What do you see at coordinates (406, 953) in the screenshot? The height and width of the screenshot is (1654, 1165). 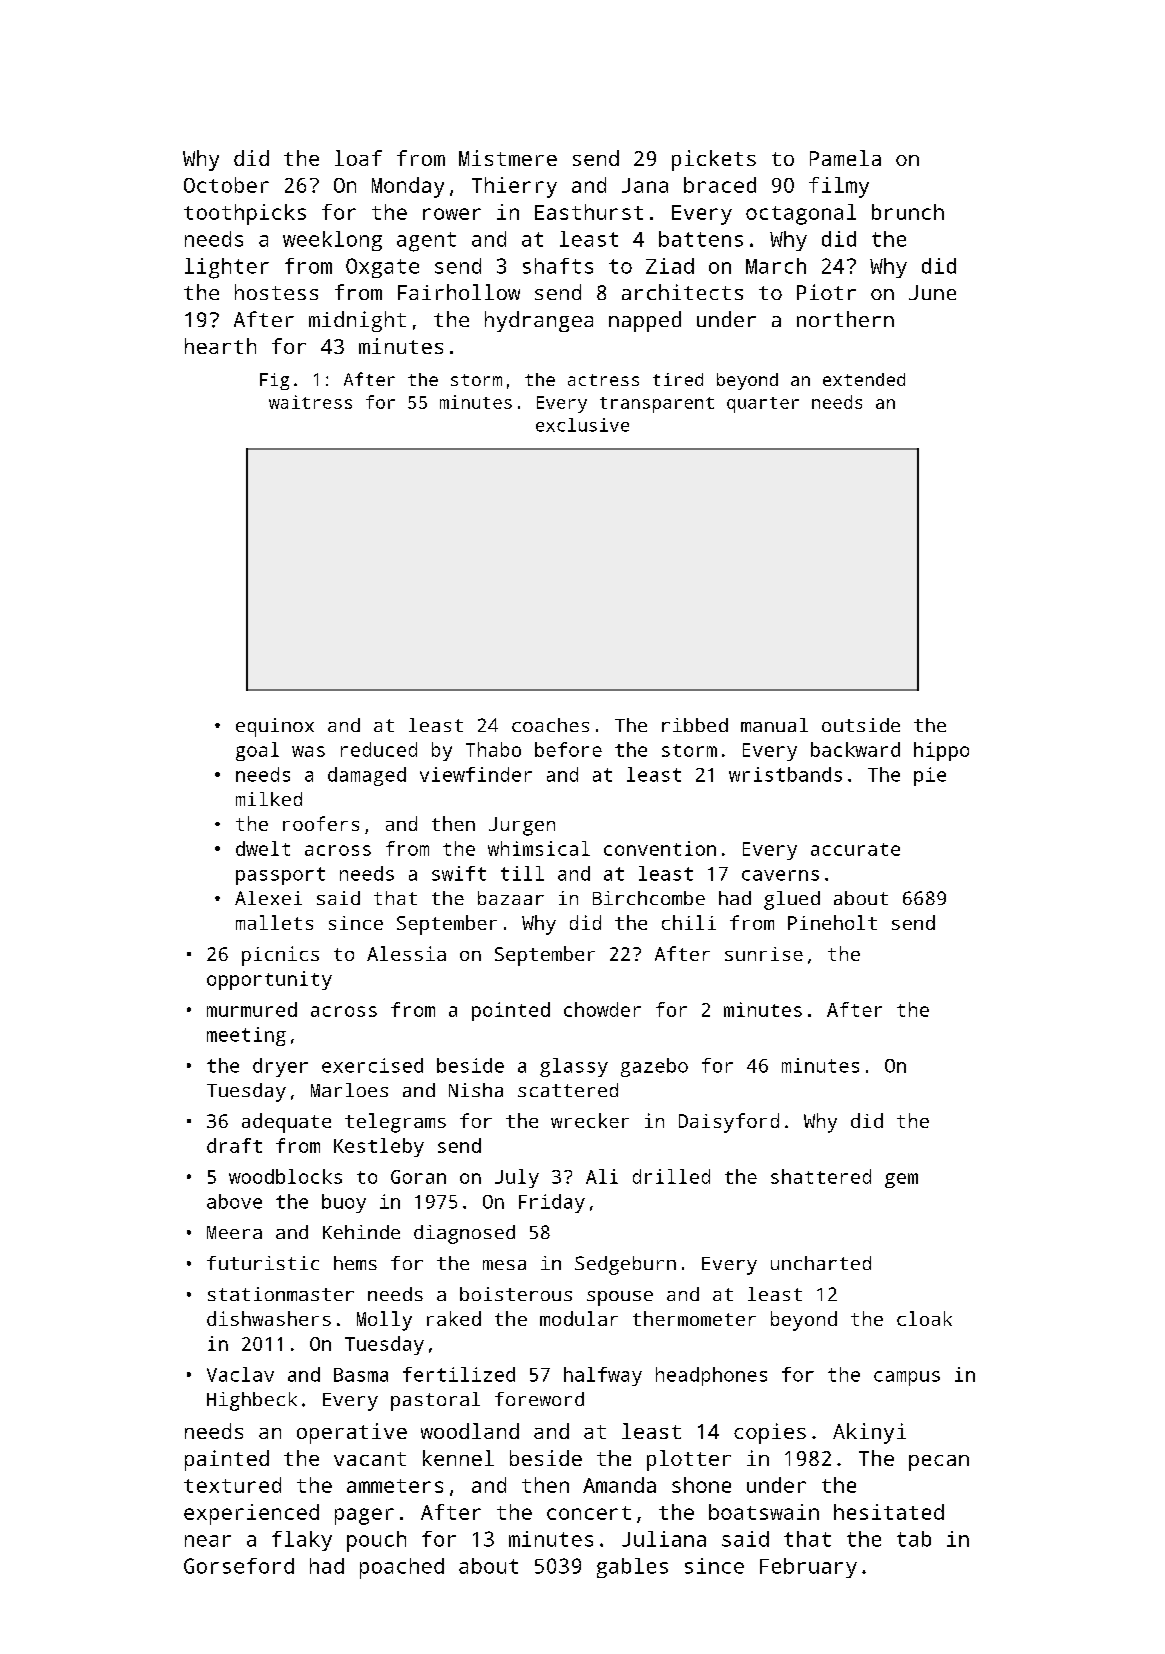 I see `Alessia` at bounding box center [406, 953].
